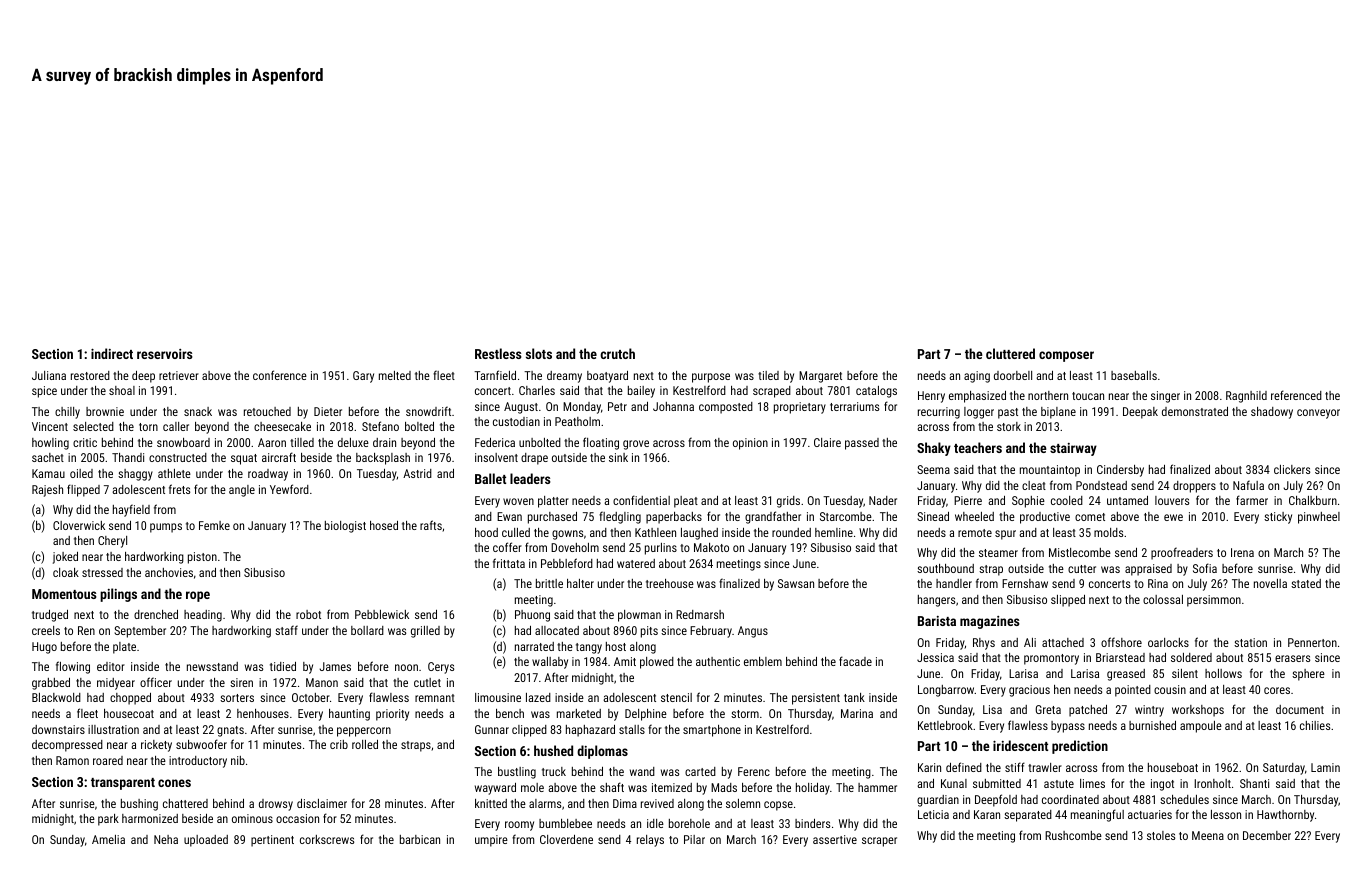 The image size is (1372, 887). I want to click on leaders, so click(530, 478).
